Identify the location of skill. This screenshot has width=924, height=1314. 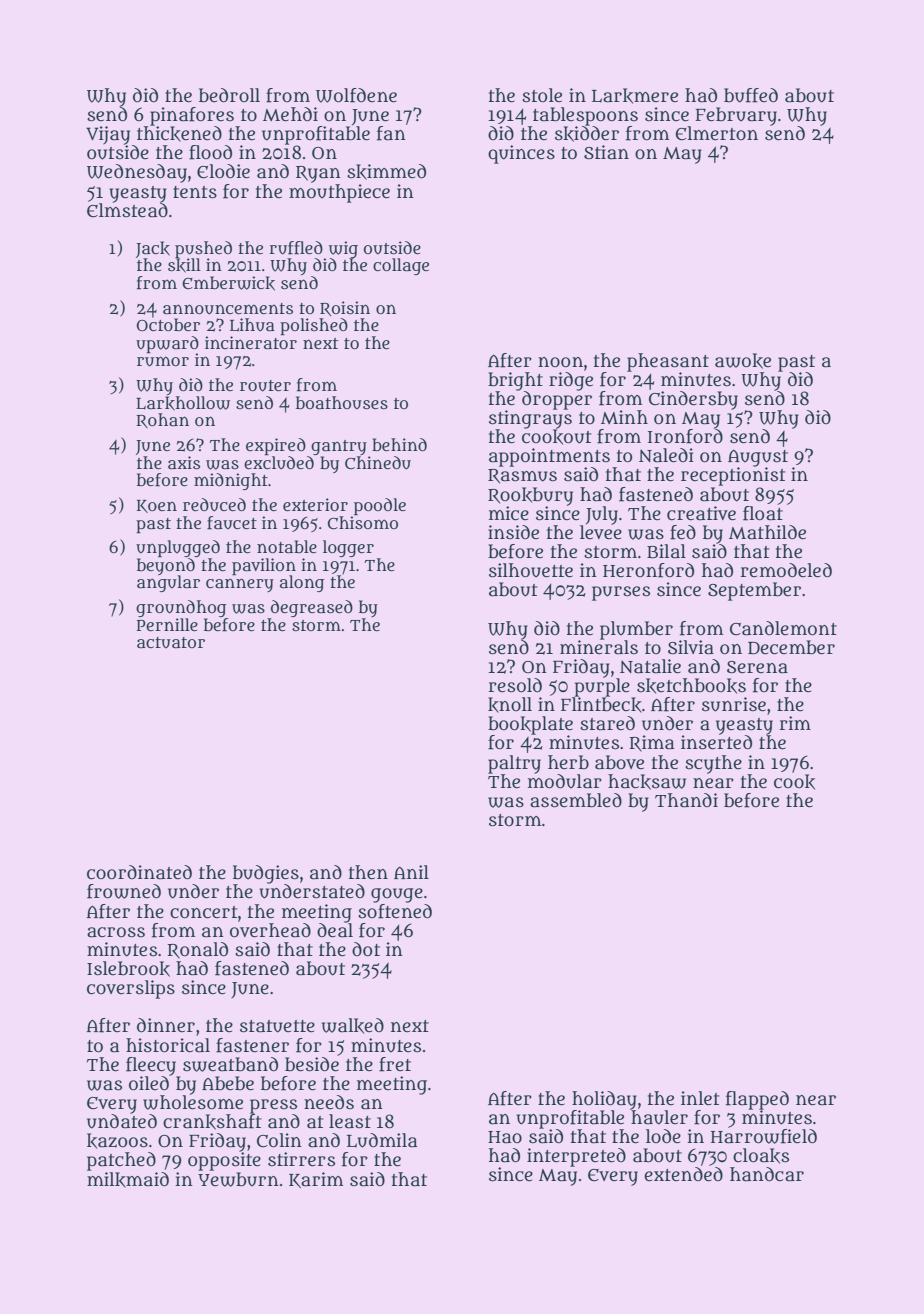
(184, 265).
